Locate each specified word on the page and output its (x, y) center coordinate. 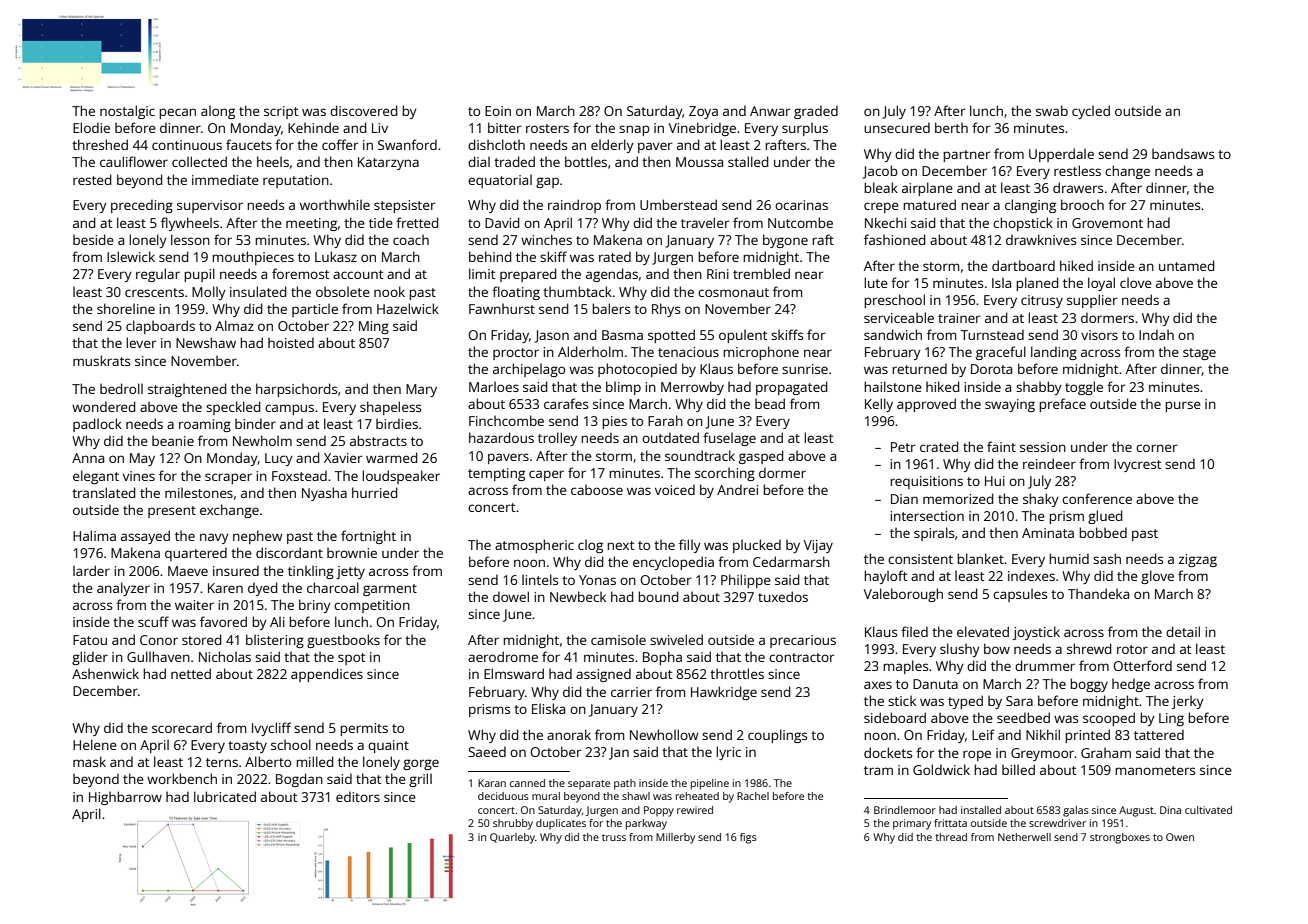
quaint (388, 746)
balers (611, 308)
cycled (1091, 112)
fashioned (895, 239)
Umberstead (678, 204)
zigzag (1198, 560)
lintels (540, 579)
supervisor (210, 206)
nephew (258, 537)
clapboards (160, 327)
